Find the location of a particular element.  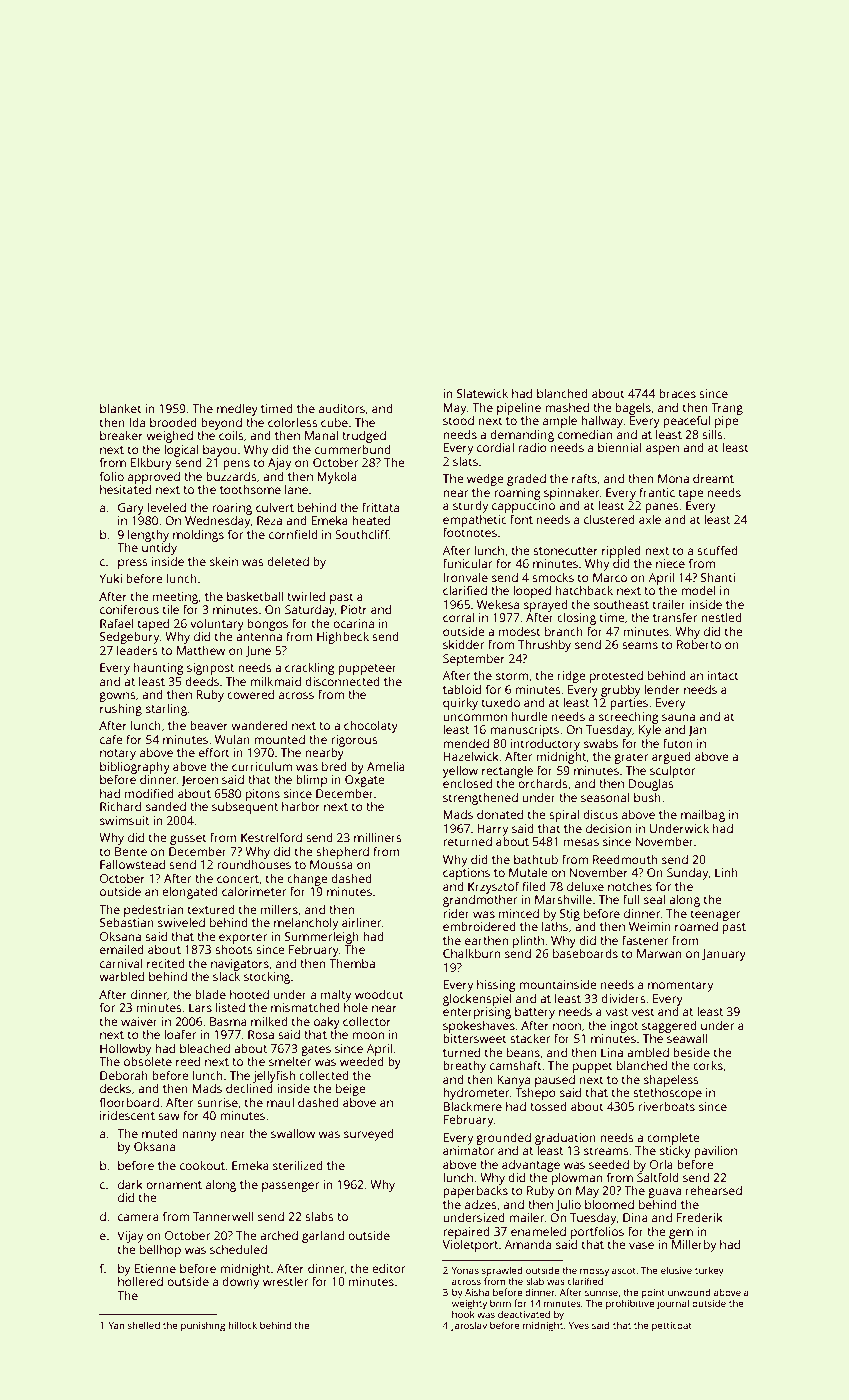

Trang is located at coordinates (727, 409).
